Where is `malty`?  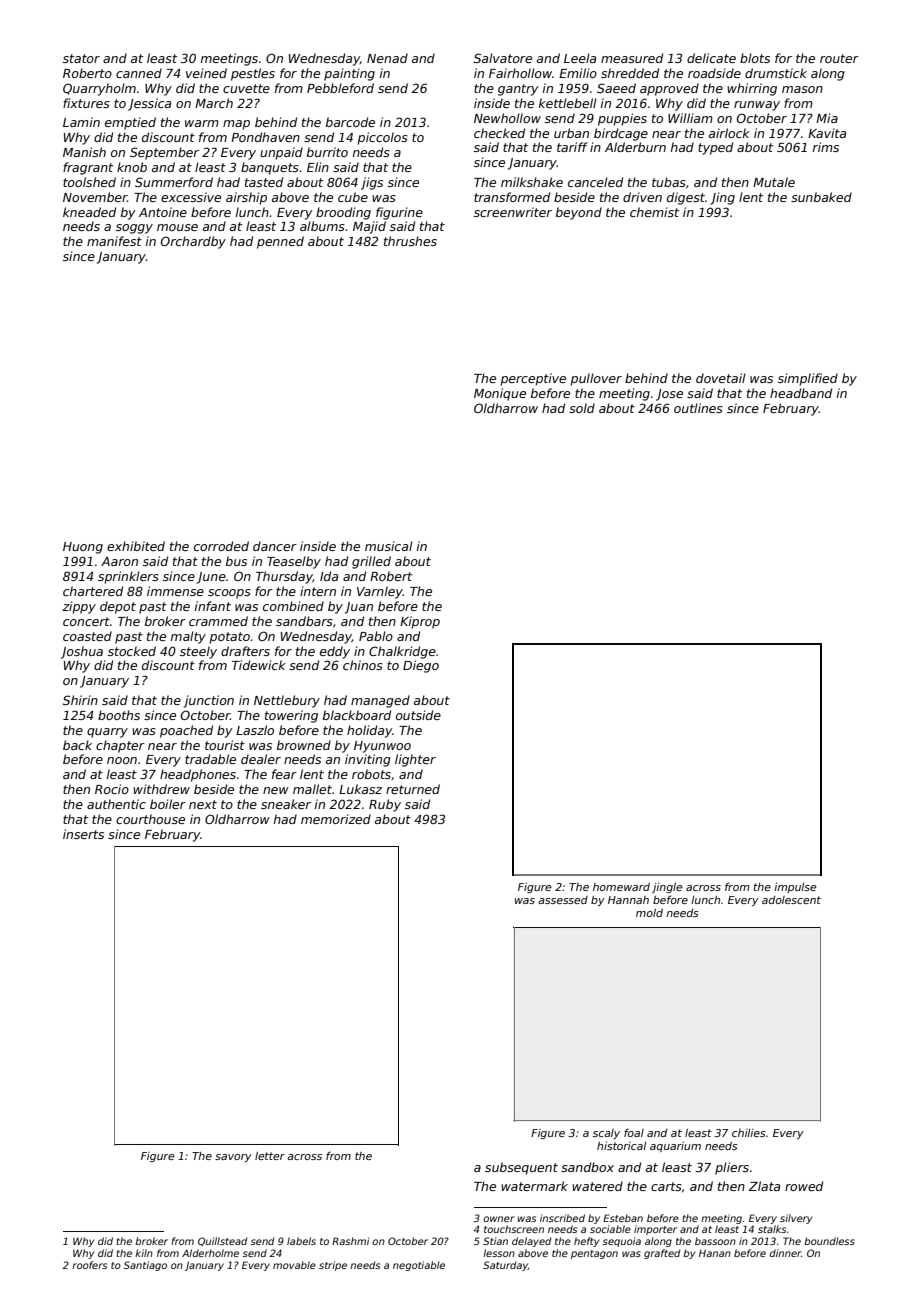 malty is located at coordinates (188, 637).
